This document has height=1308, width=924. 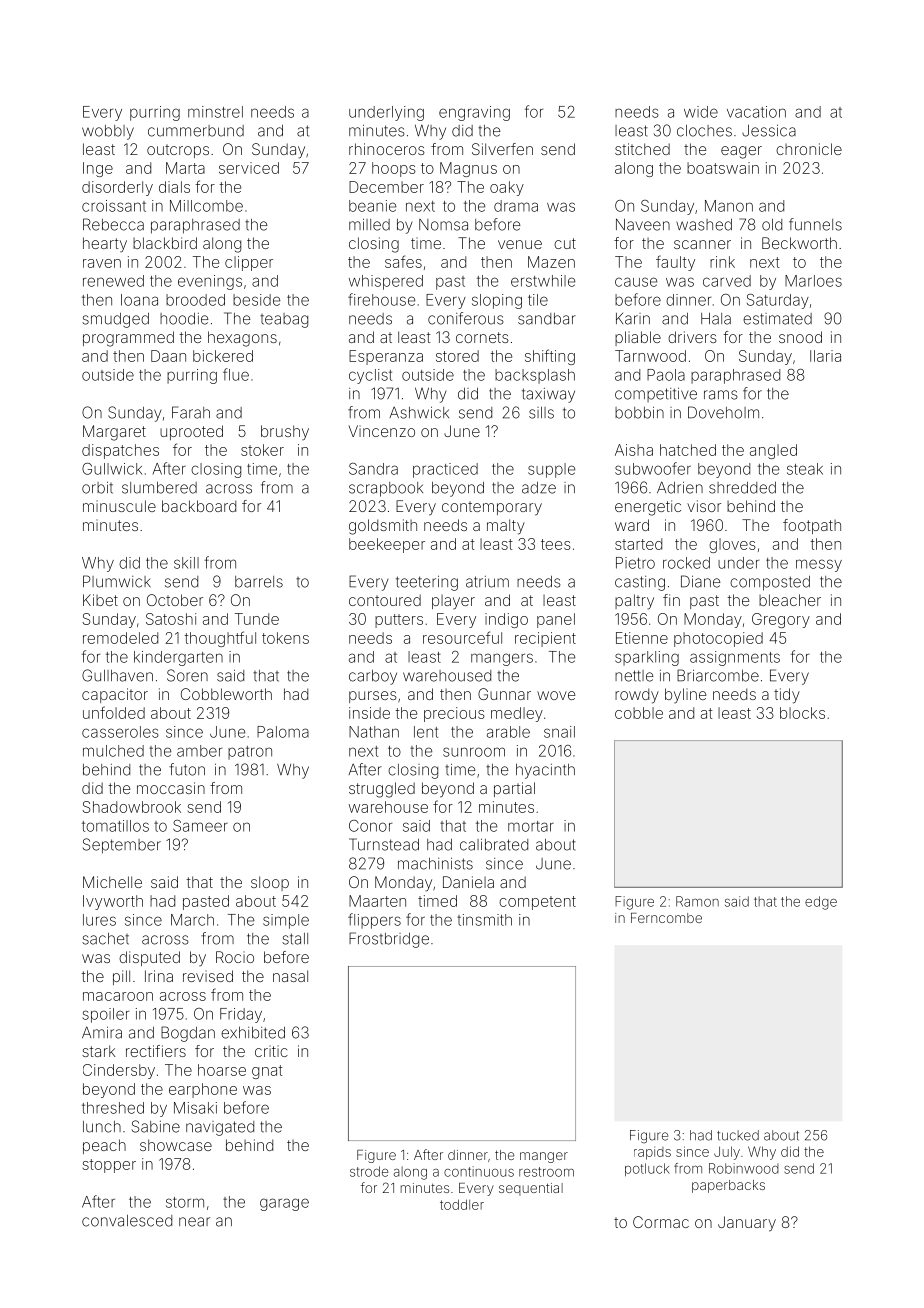 What do you see at coordinates (661, 1222) in the document?
I see `Cormac` at bounding box center [661, 1222].
